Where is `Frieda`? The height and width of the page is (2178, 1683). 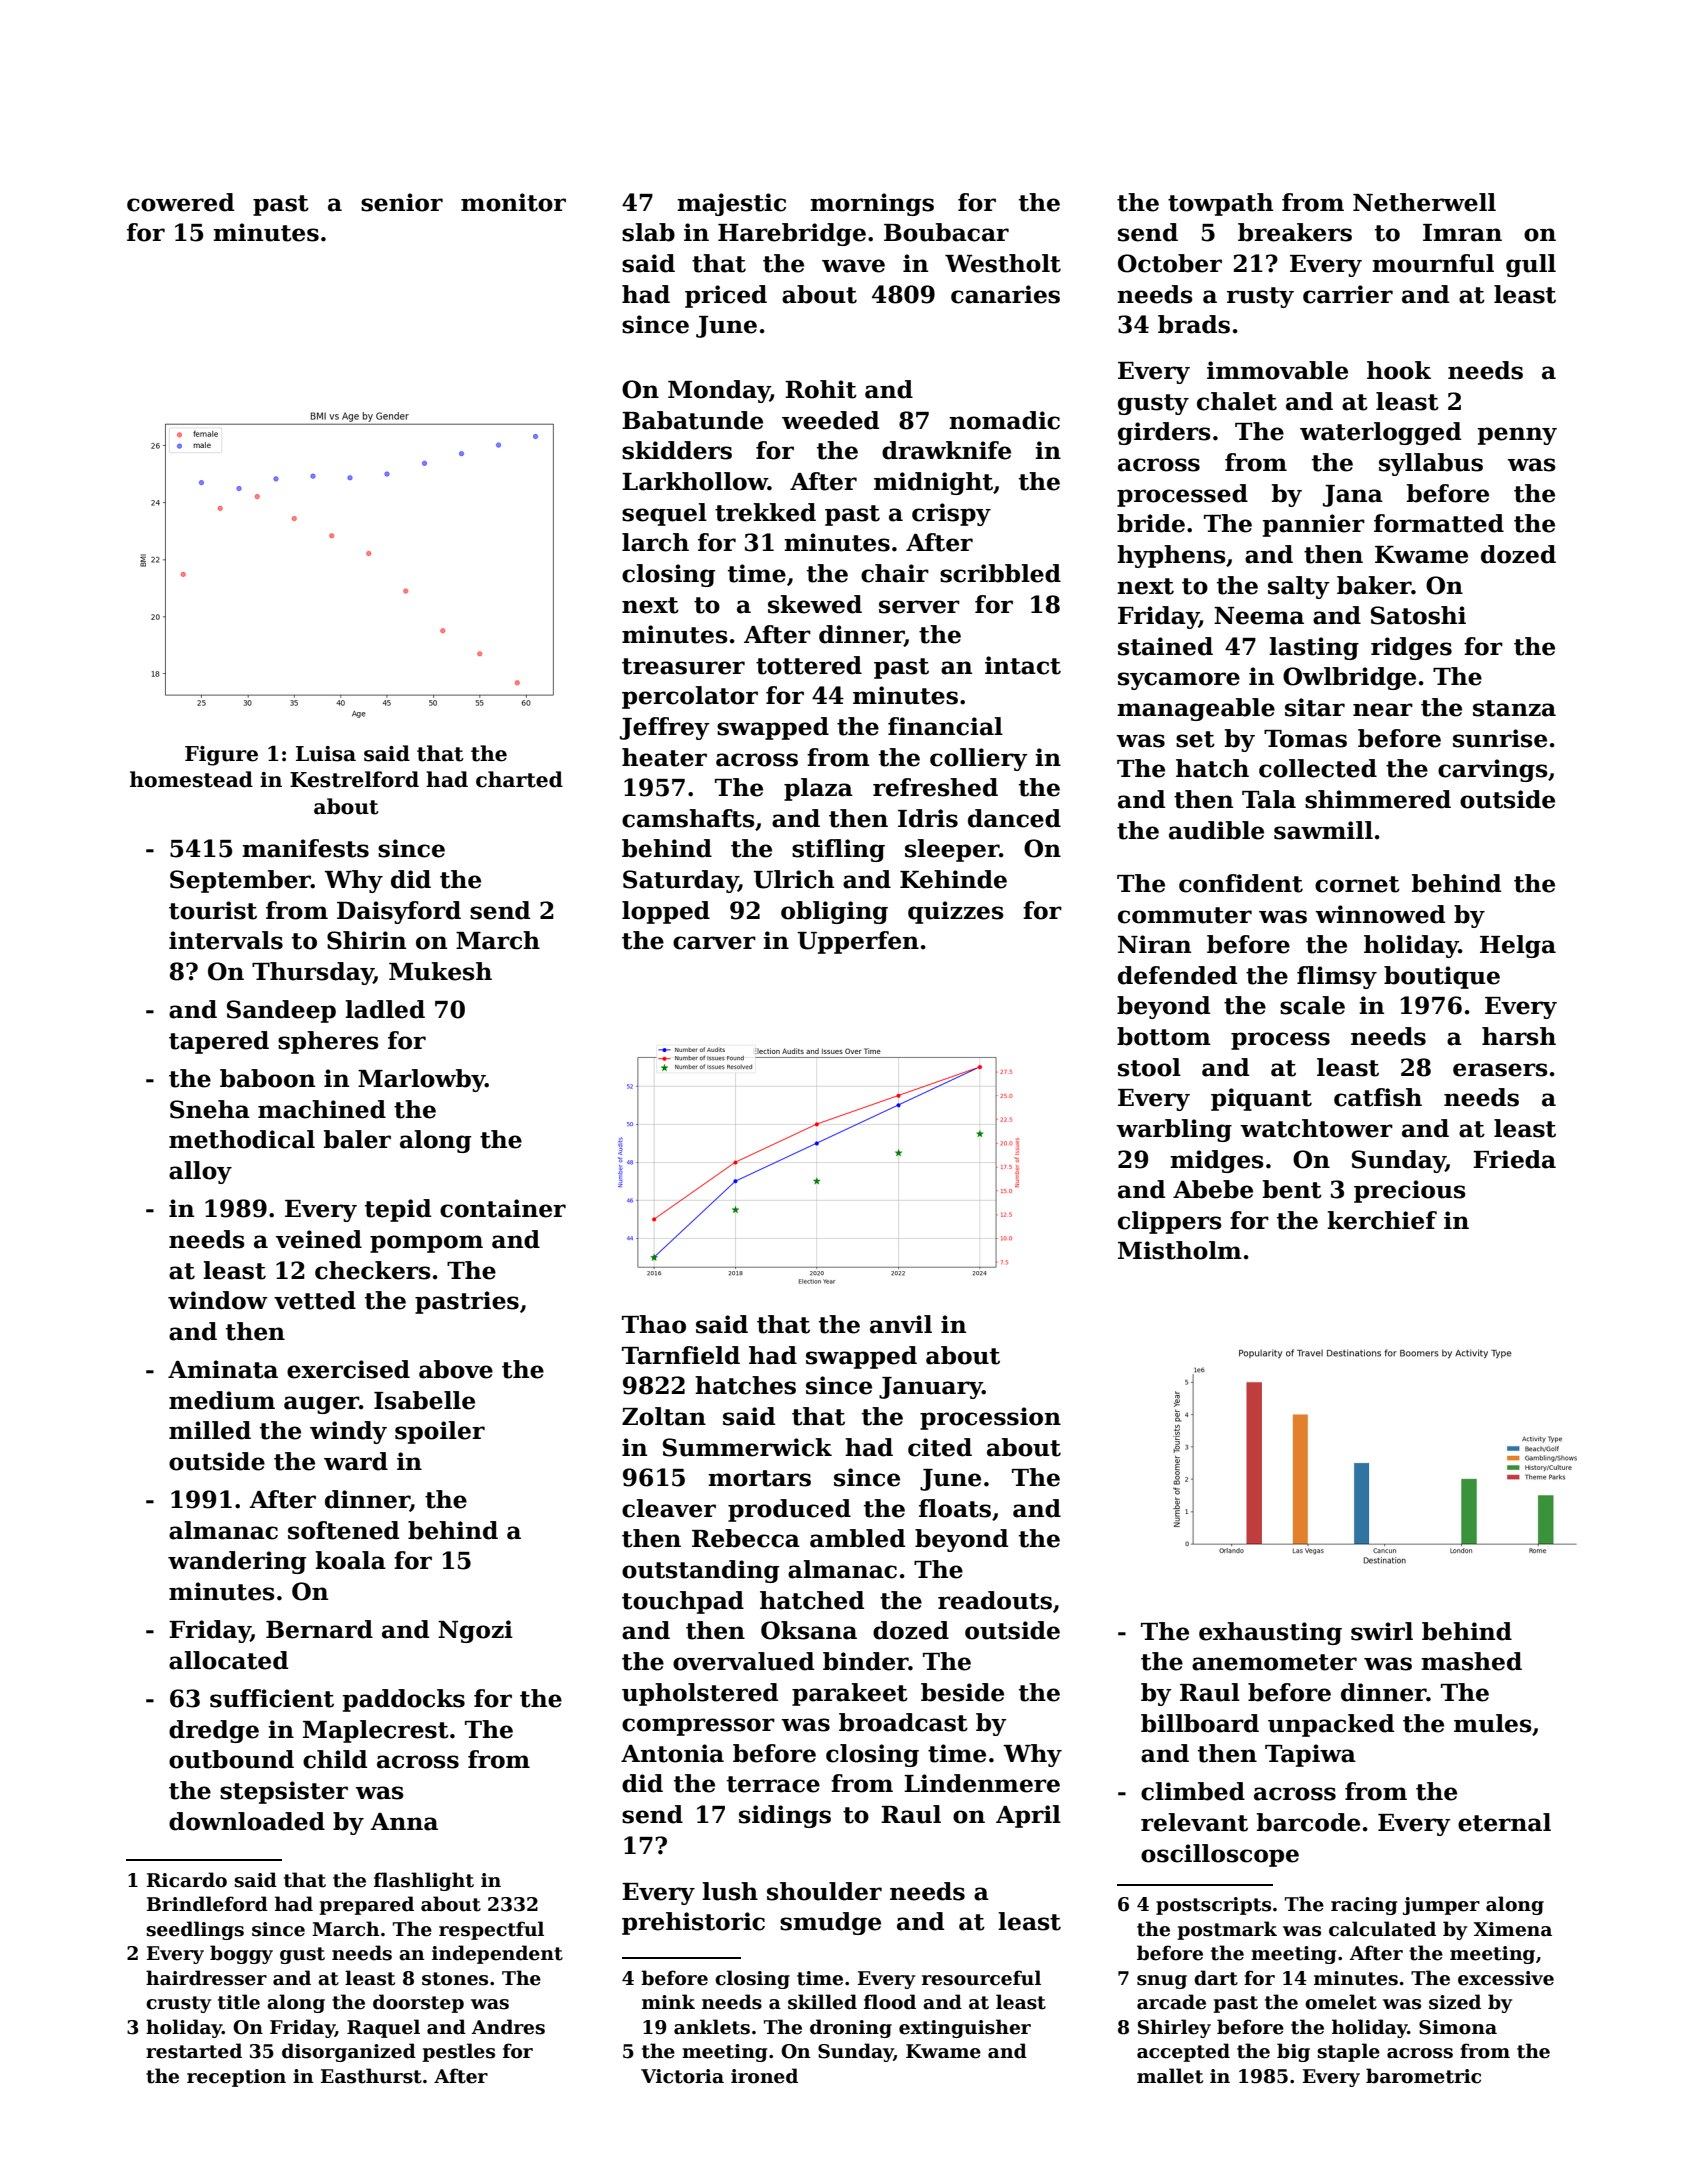
Frieda is located at coordinates (1514, 1159).
